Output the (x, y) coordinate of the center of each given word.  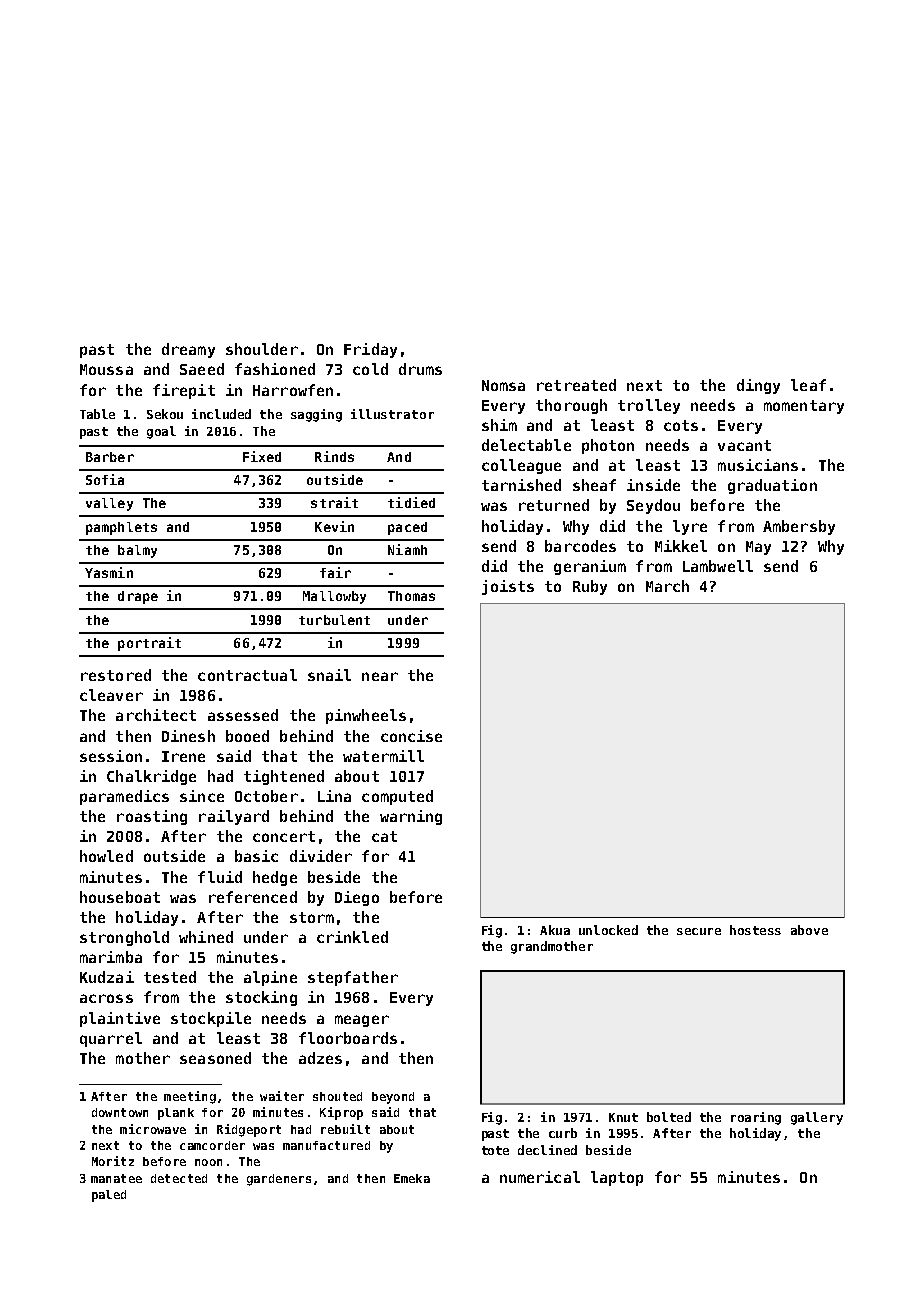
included (221, 414)
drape (138, 597)
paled (109, 1196)
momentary (804, 407)
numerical (540, 1177)
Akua (555, 930)
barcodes (580, 546)
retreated (576, 385)
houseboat (120, 897)
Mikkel (681, 546)
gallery (817, 1118)
